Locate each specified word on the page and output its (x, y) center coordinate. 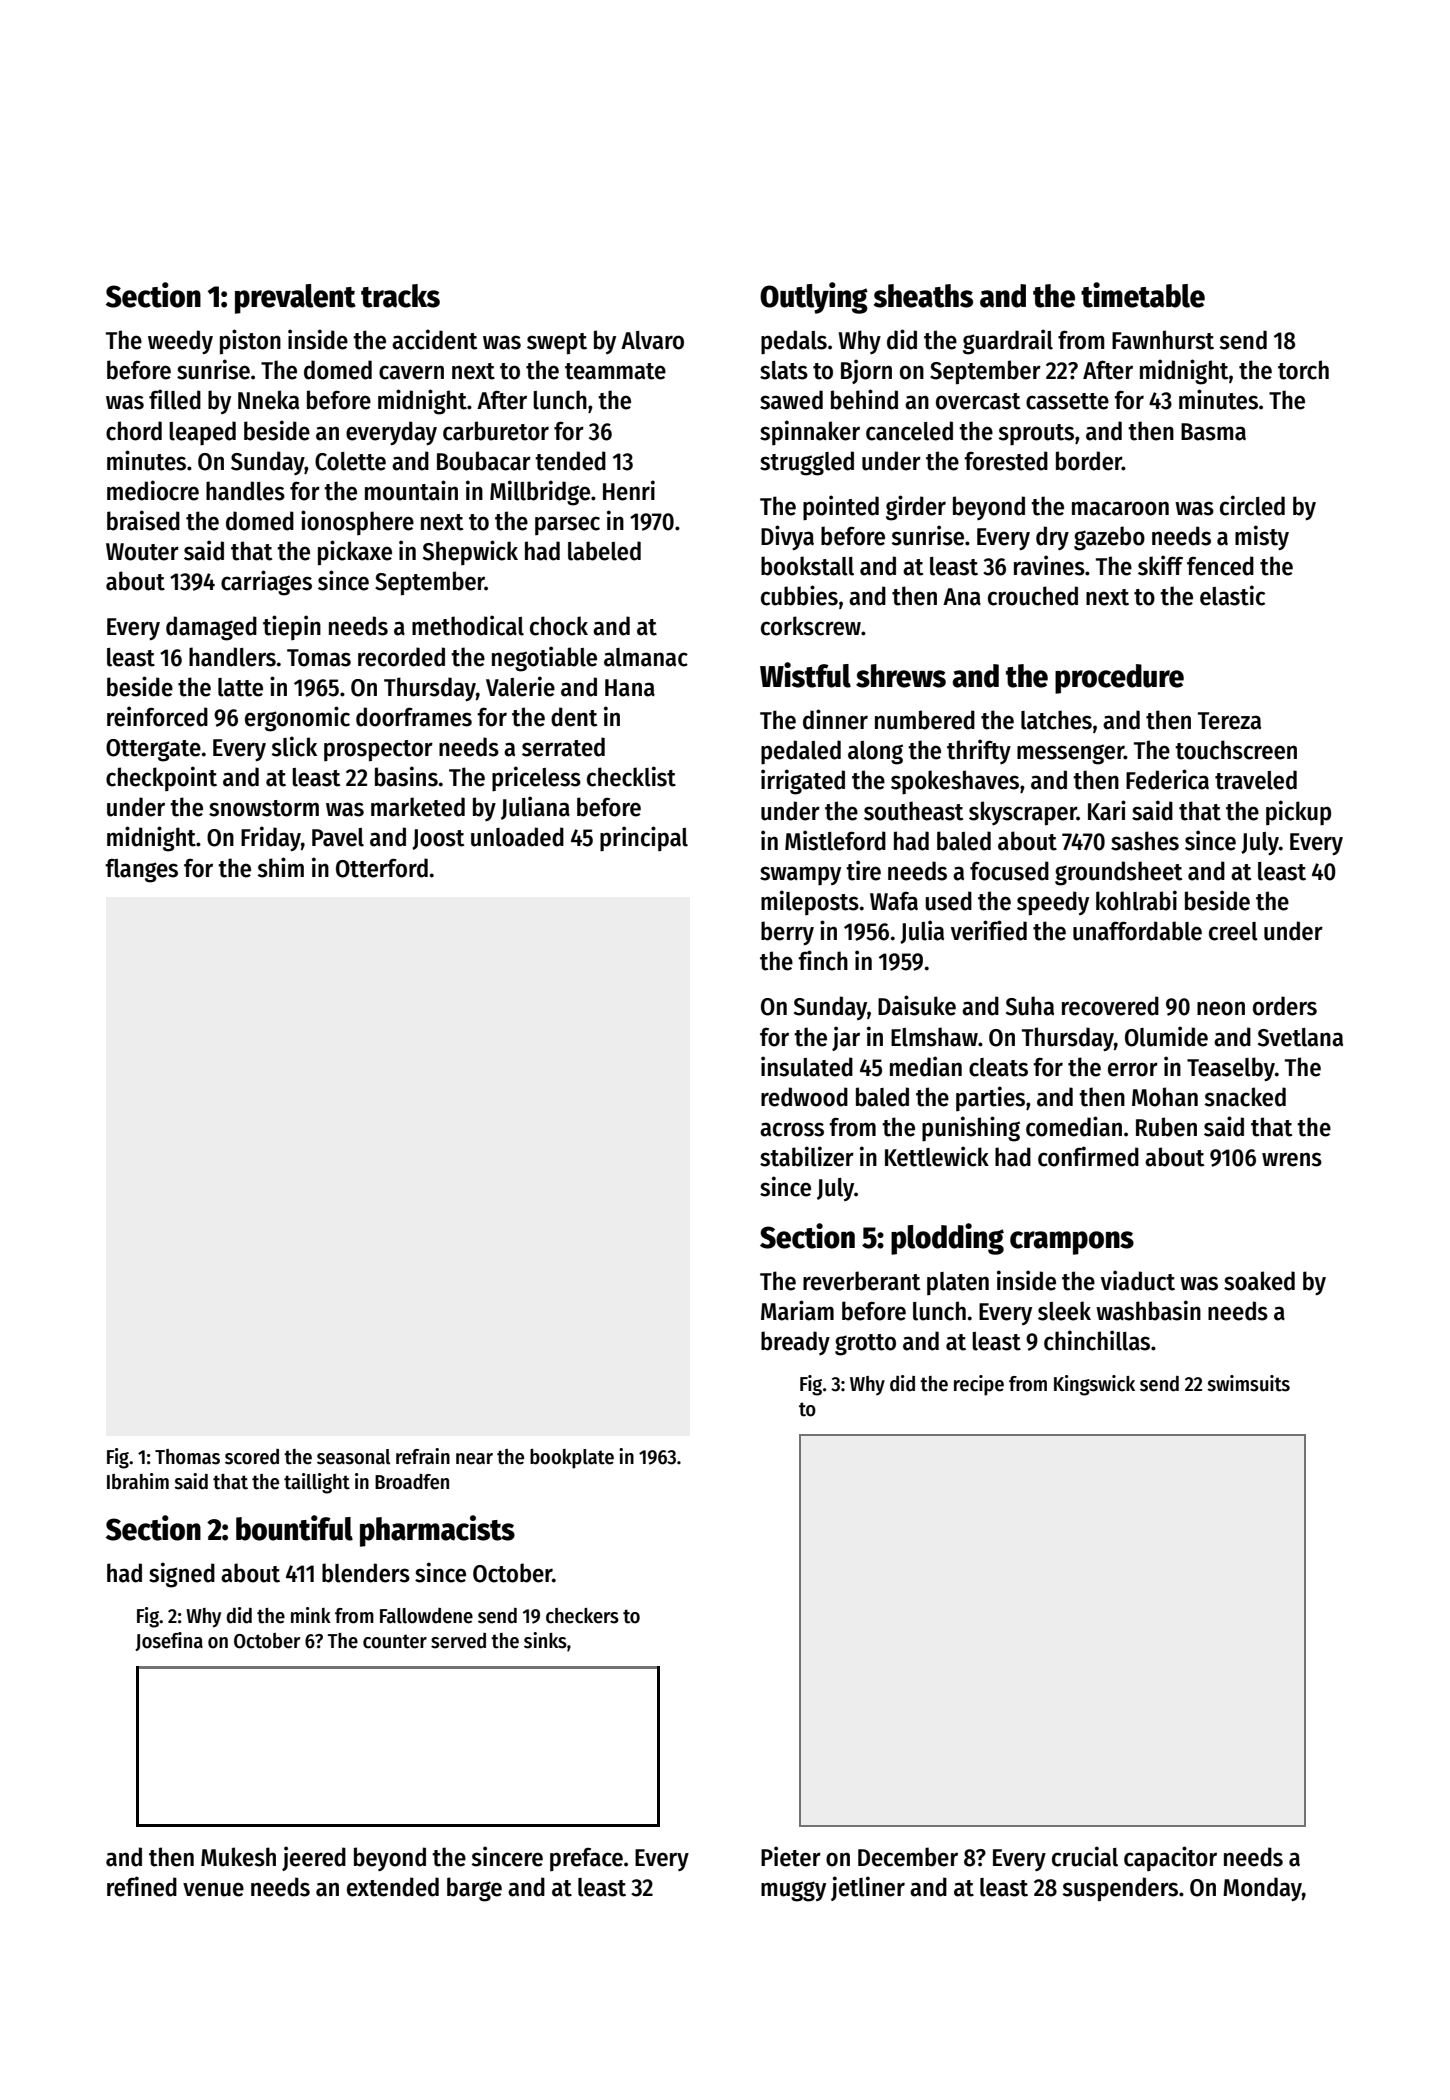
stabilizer (807, 1156)
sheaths (923, 296)
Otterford (382, 868)
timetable (1143, 295)
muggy (793, 1891)
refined (142, 1886)
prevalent (295, 299)
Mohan (1165, 1097)
